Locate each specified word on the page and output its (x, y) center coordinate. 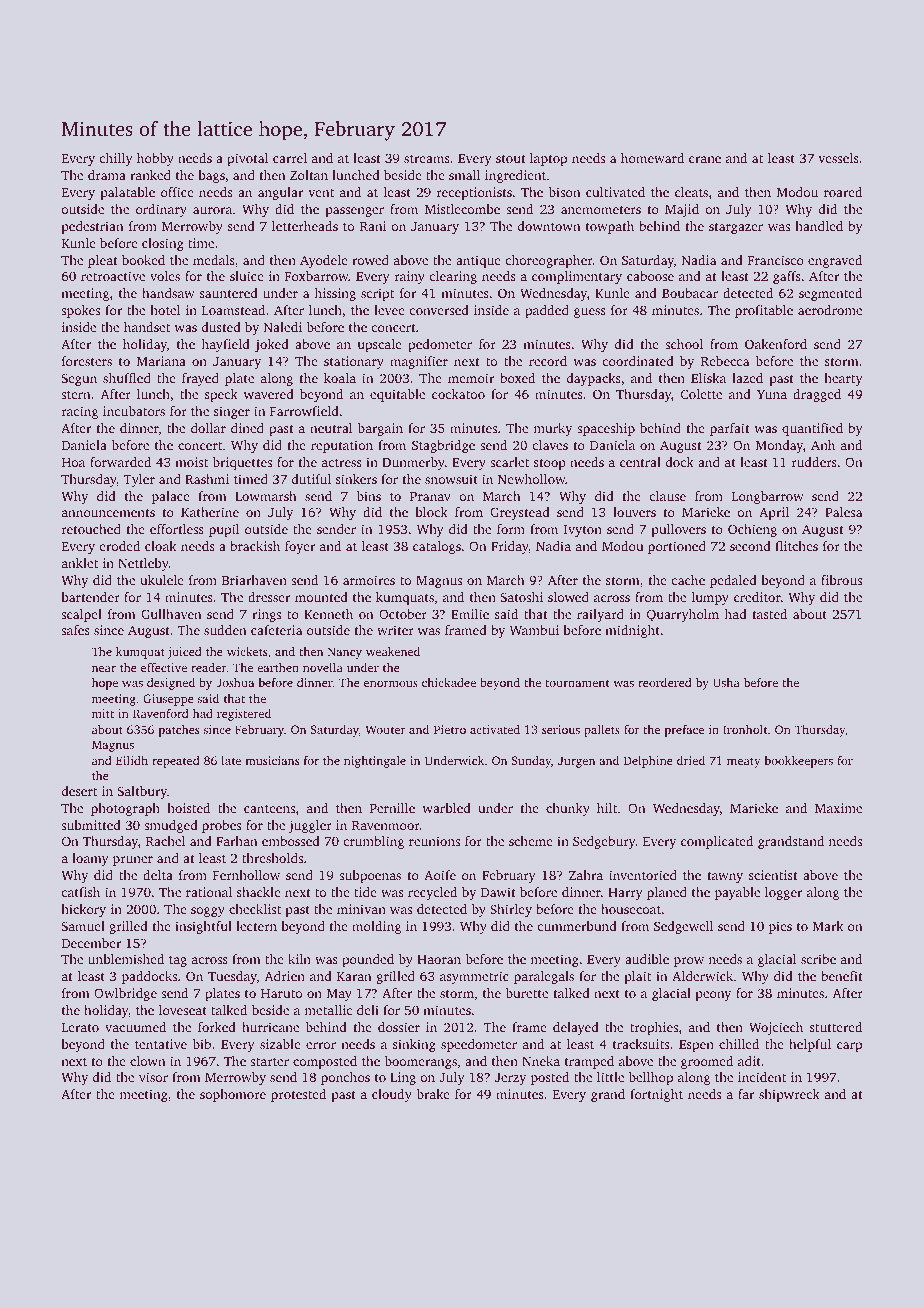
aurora (212, 210)
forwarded (120, 462)
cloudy (392, 1095)
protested (298, 1095)
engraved (835, 261)
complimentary (577, 277)
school (684, 344)
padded (547, 311)
